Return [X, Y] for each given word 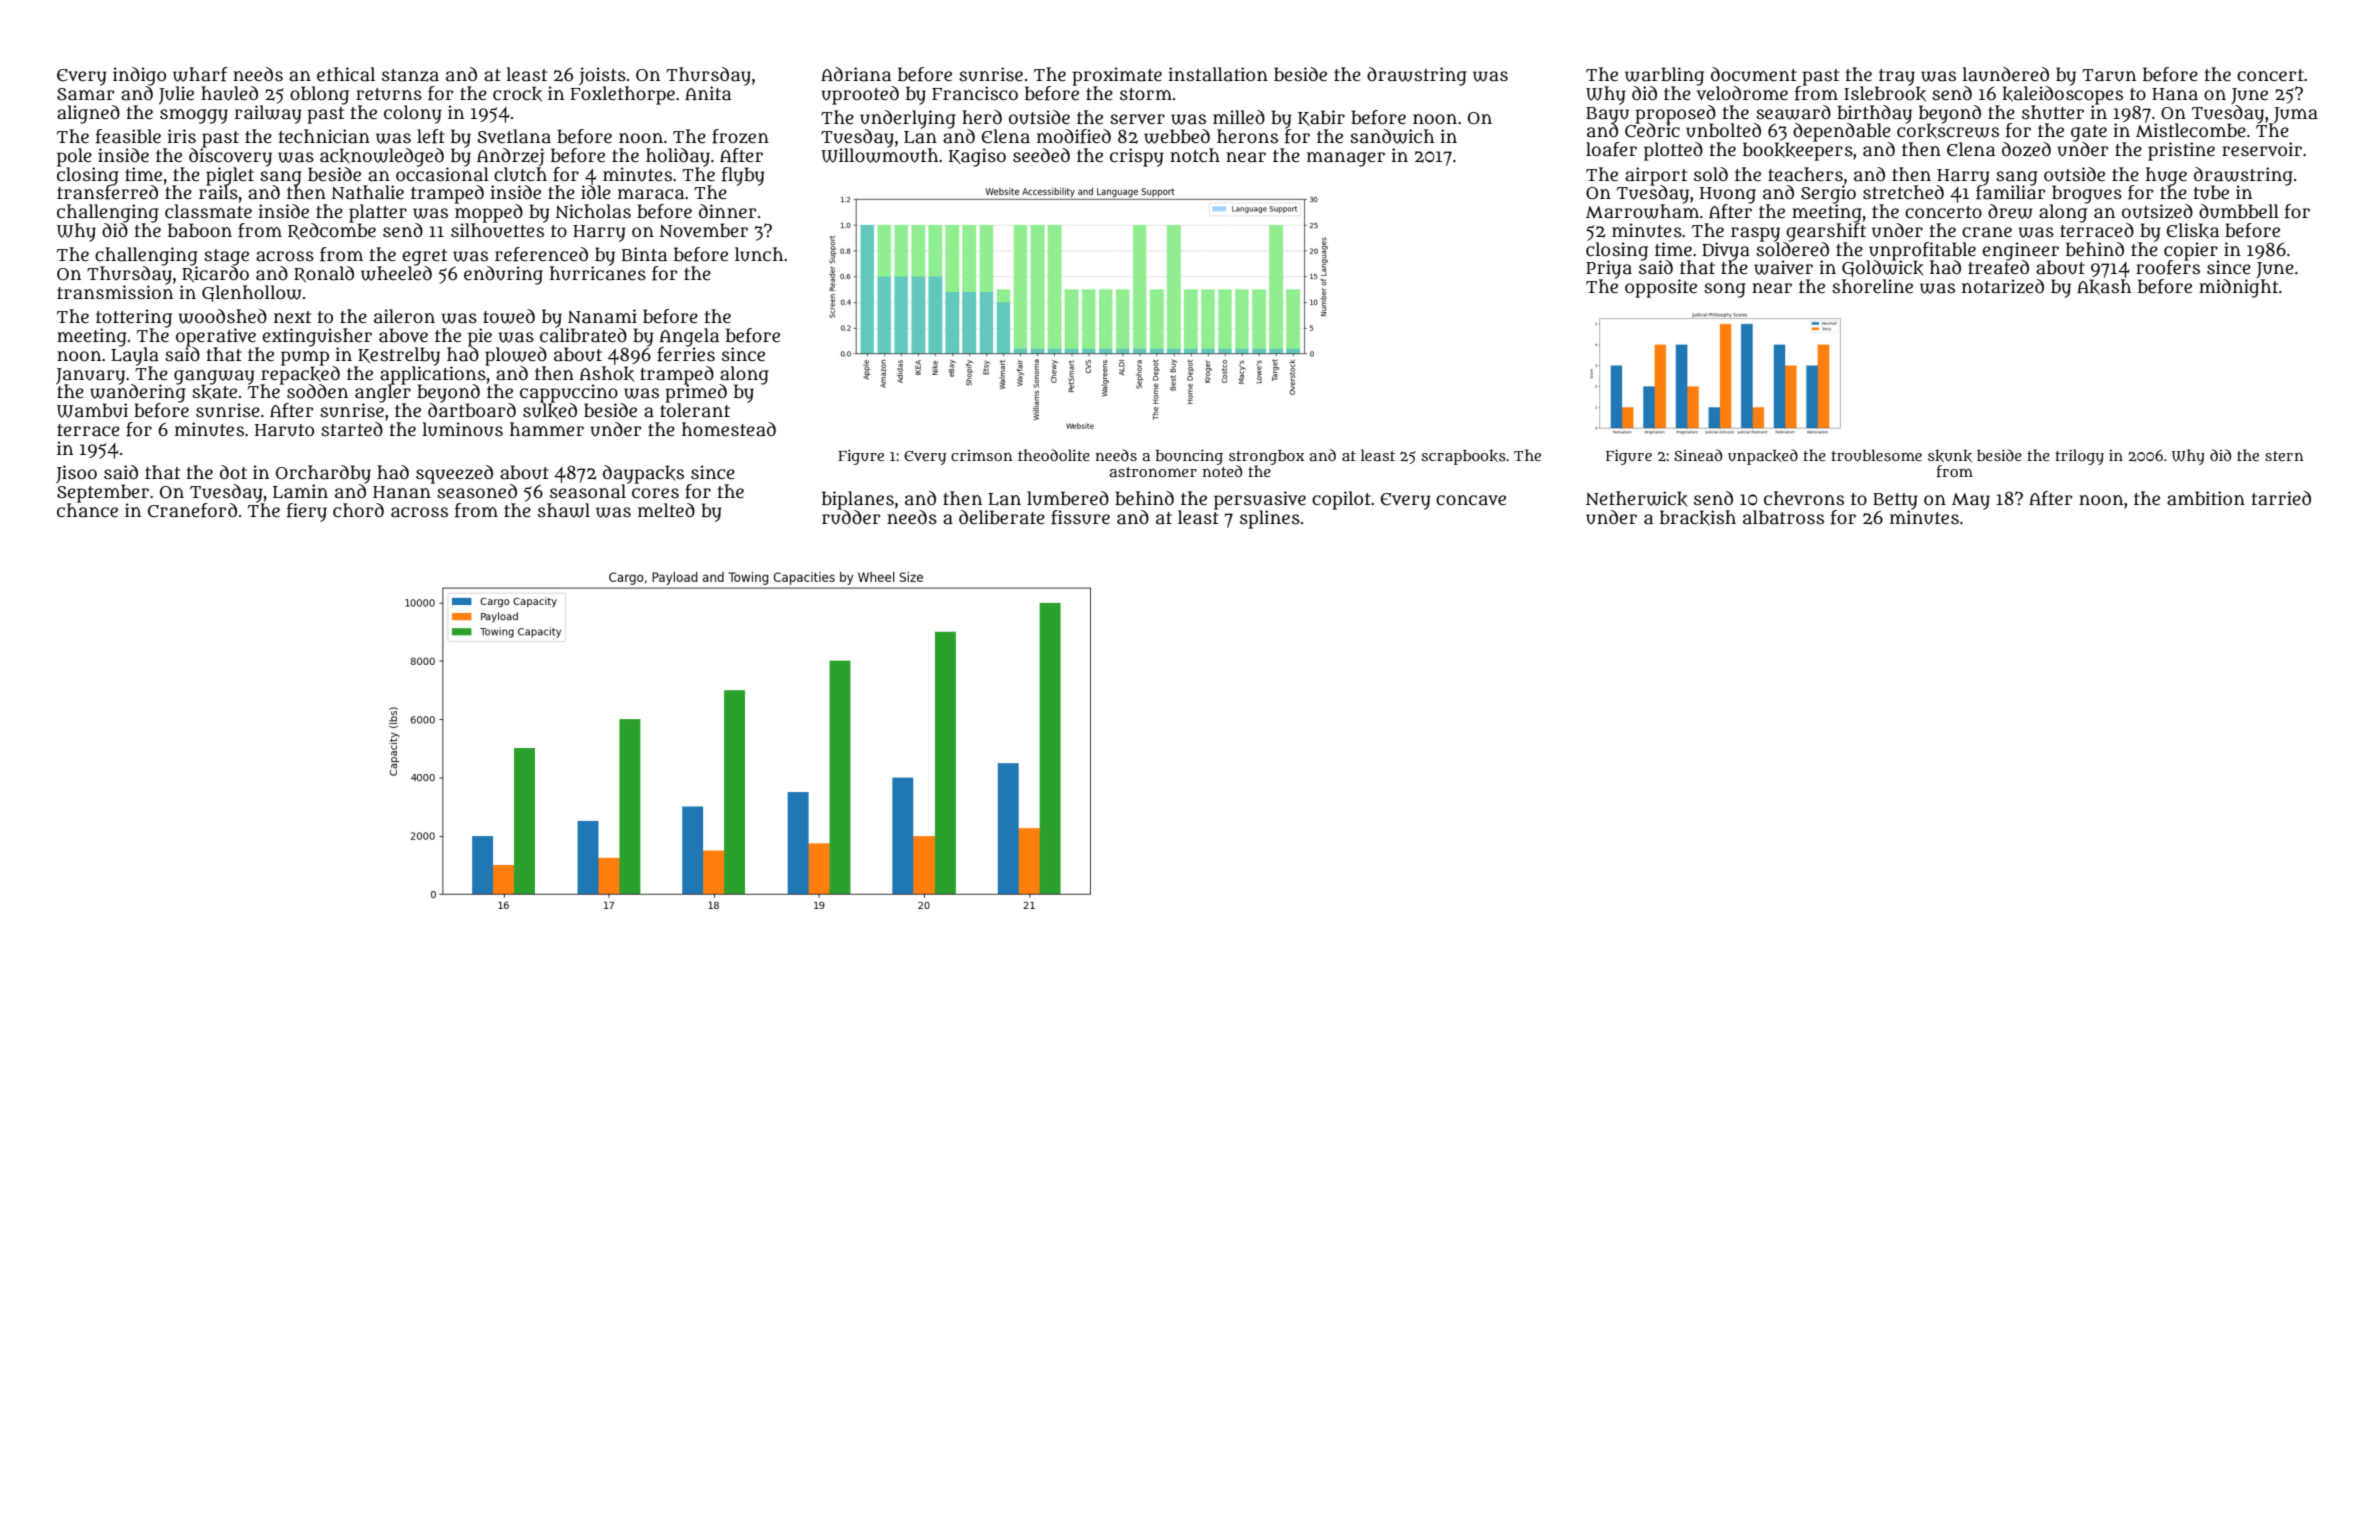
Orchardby [323, 474]
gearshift [1826, 232]
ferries [686, 354]
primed [696, 393]
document [1754, 74]
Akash [2104, 287]
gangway [214, 377]
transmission [115, 292]
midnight [2238, 288]
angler [383, 393]
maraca [651, 194]
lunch [759, 254]
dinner [727, 211]
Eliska [2193, 231]
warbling [1664, 76]
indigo [139, 76]
